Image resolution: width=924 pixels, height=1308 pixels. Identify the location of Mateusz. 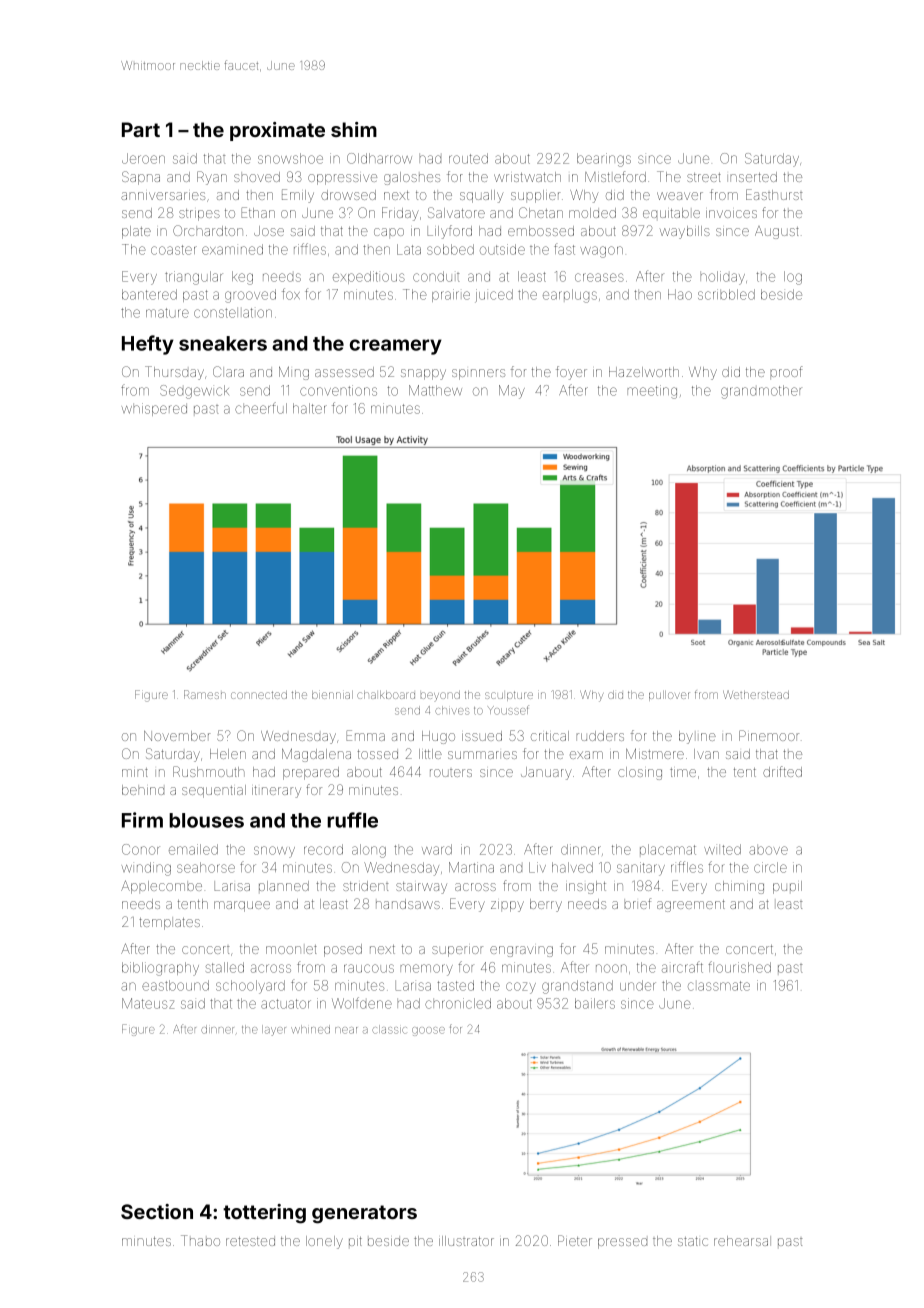
(148, 1003).
